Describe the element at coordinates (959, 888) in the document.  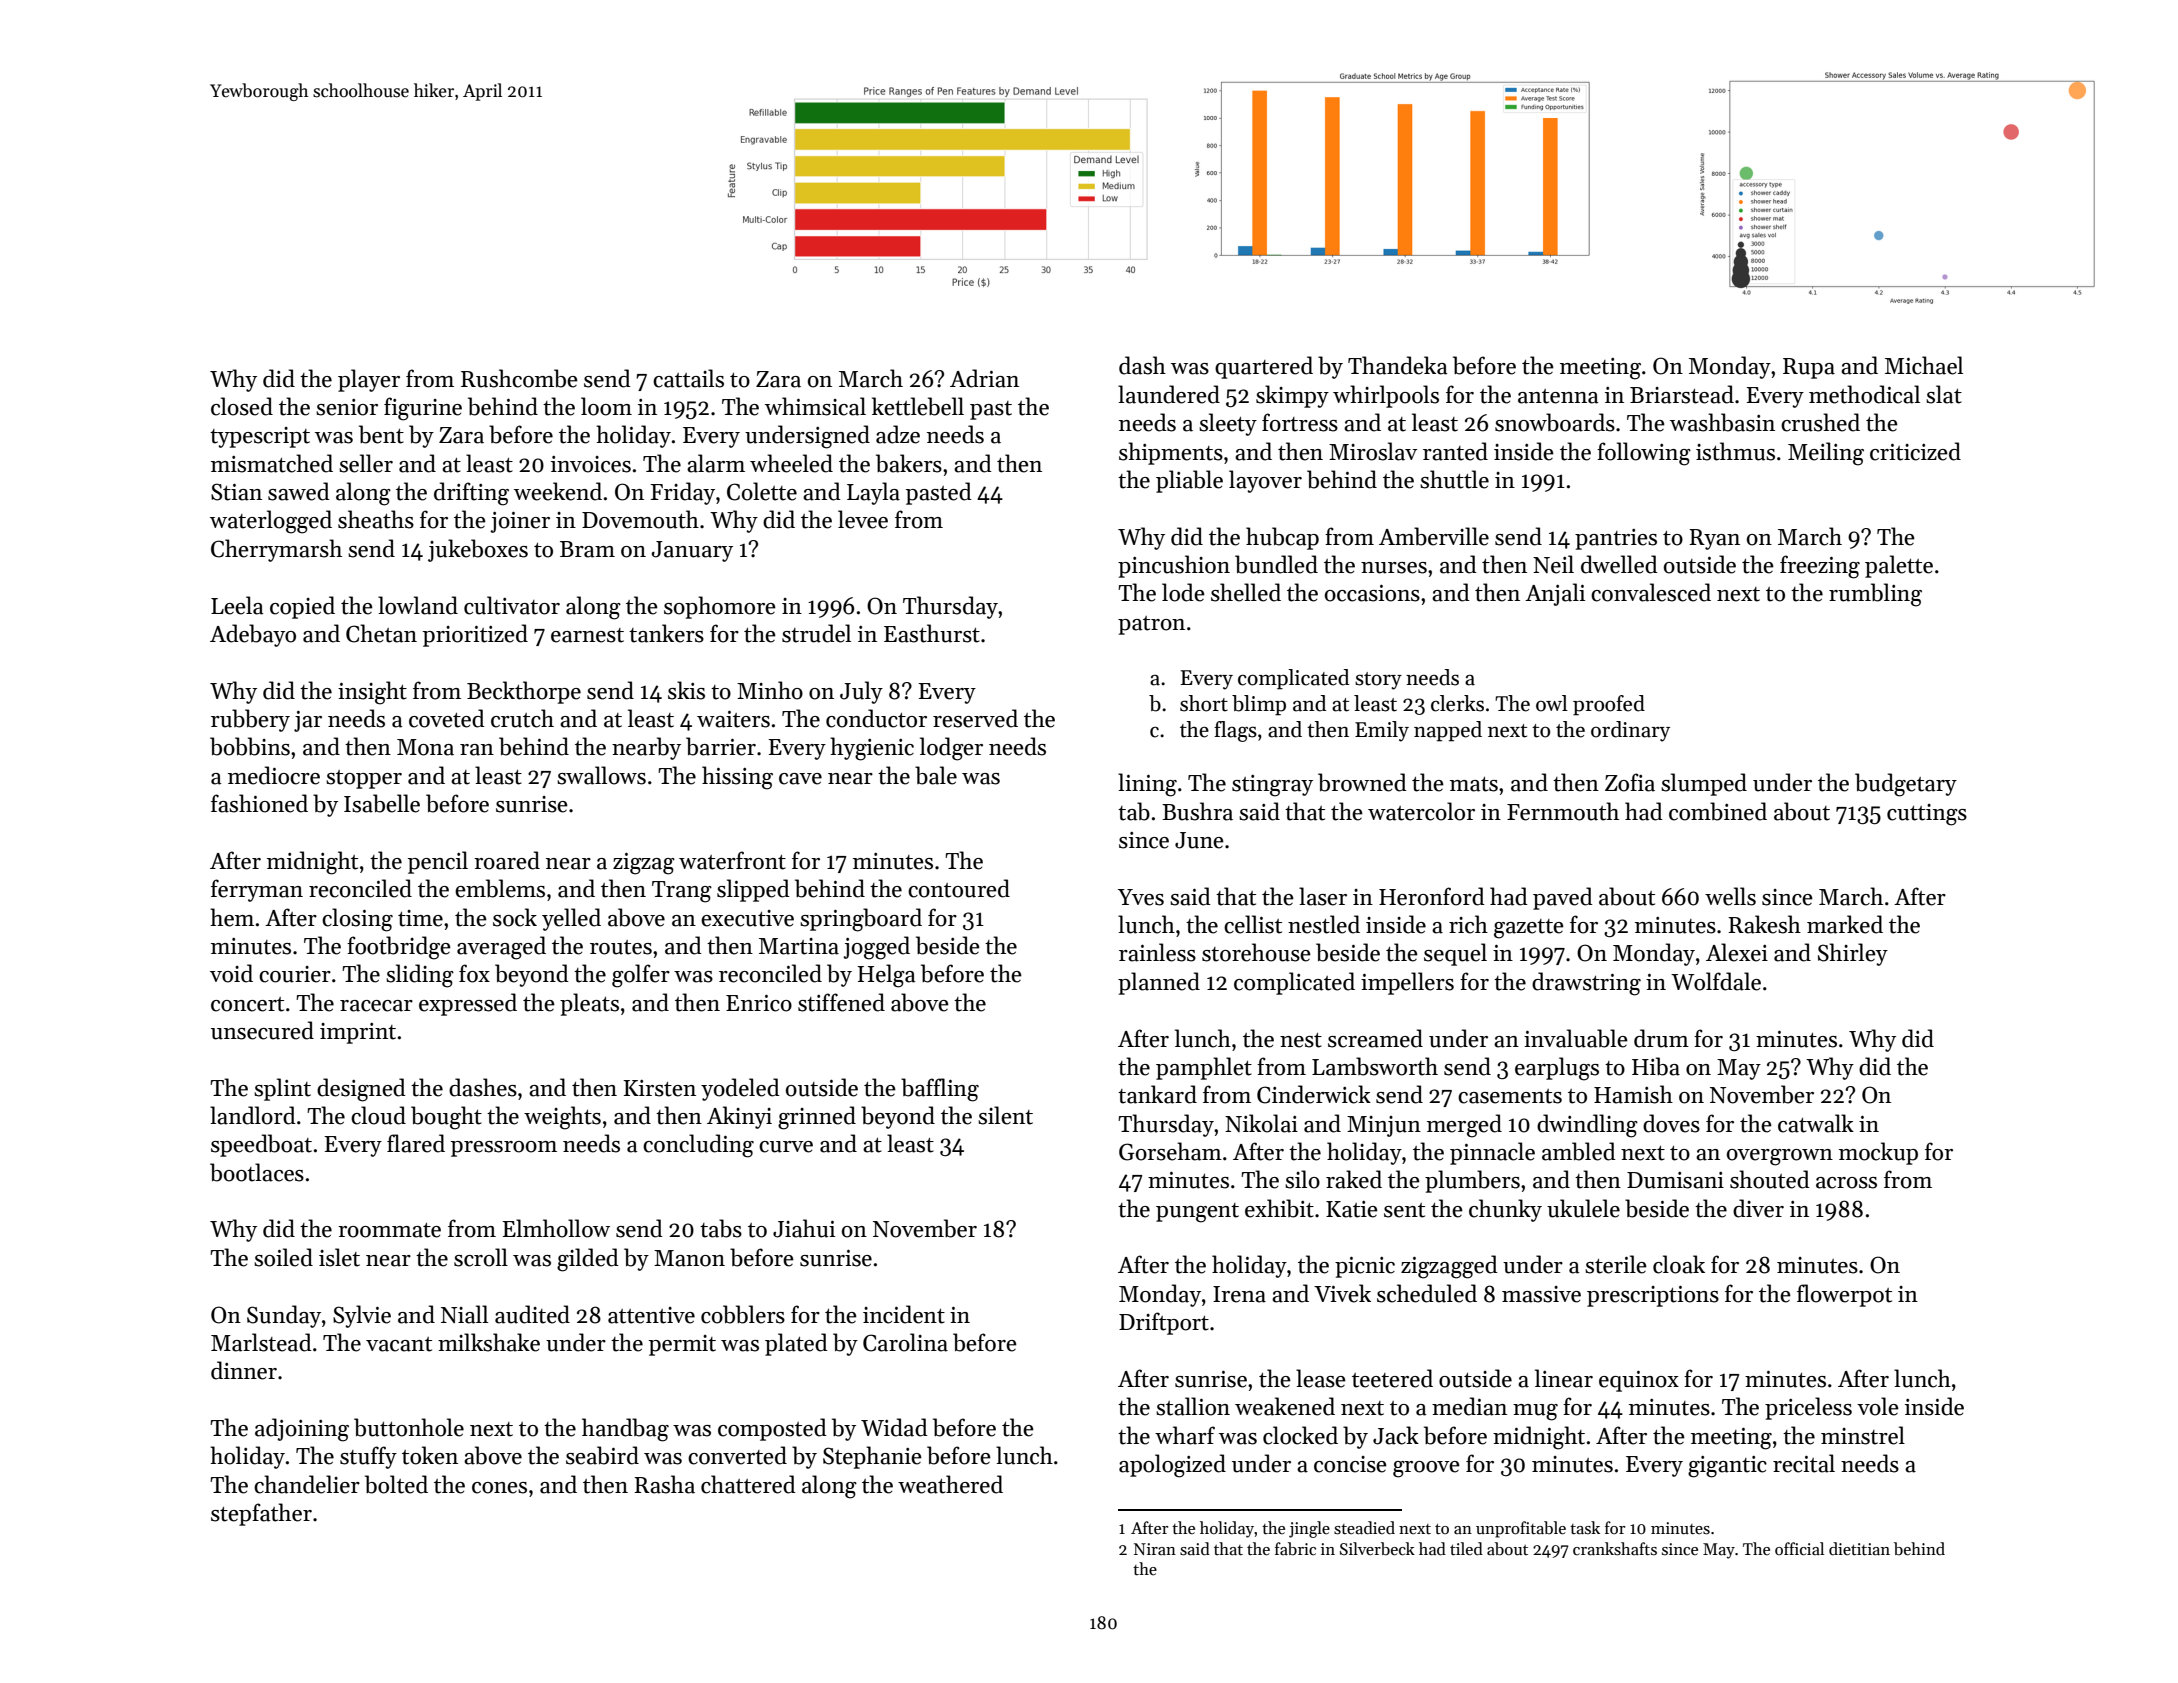
I see `contoured` at that location.
